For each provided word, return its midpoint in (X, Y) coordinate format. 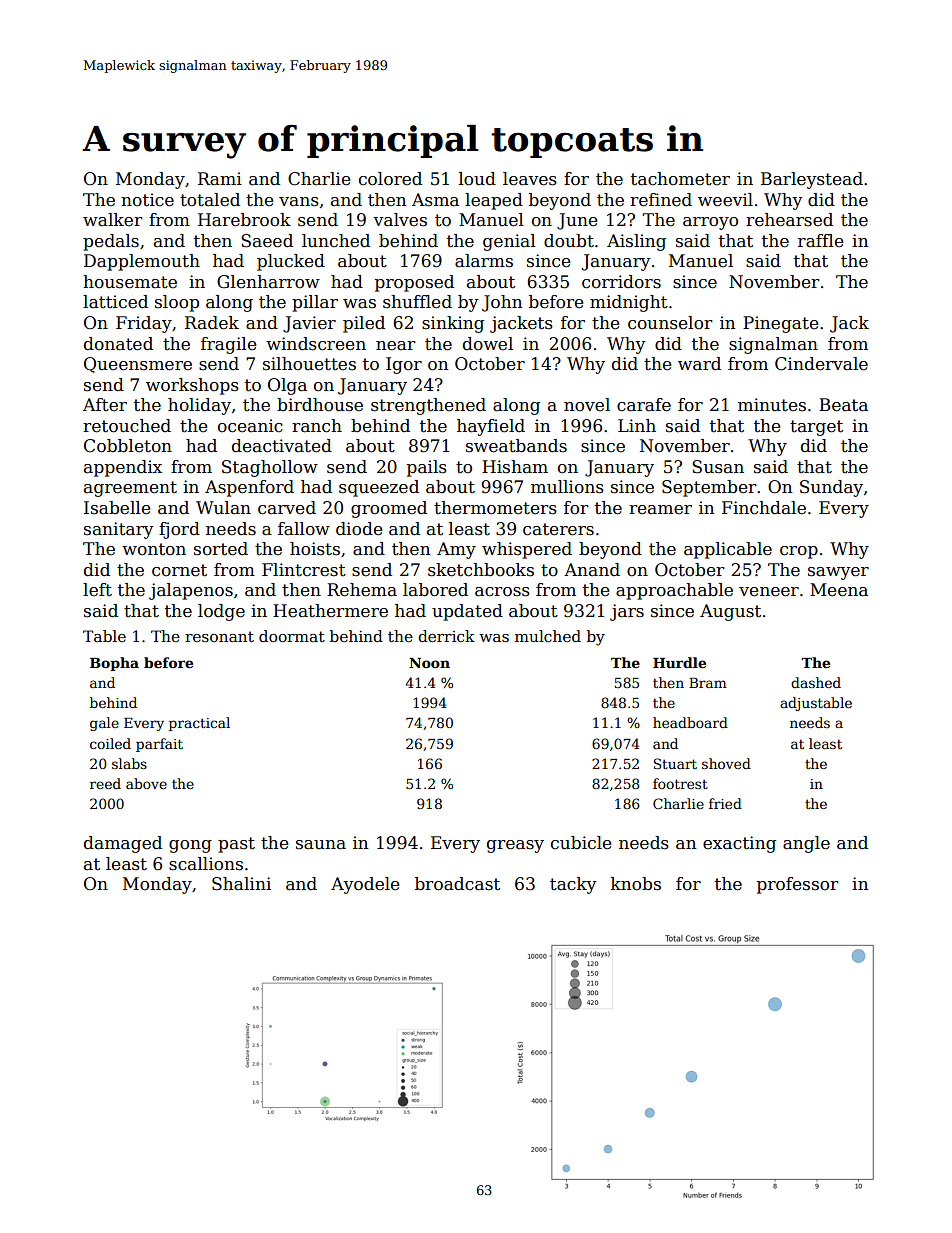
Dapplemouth (142, 262)
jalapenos (191, 591)
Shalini (241, 884)
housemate (130, 282)
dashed (816, 682)
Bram (708, 683)
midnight (629, 303)
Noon (429, 663)
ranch (317, 426)
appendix (123, 468)
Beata (843, 405)
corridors (621, 282)
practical (199, 724)
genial (509, 242)
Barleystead (812, 180)
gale (104, 724)
